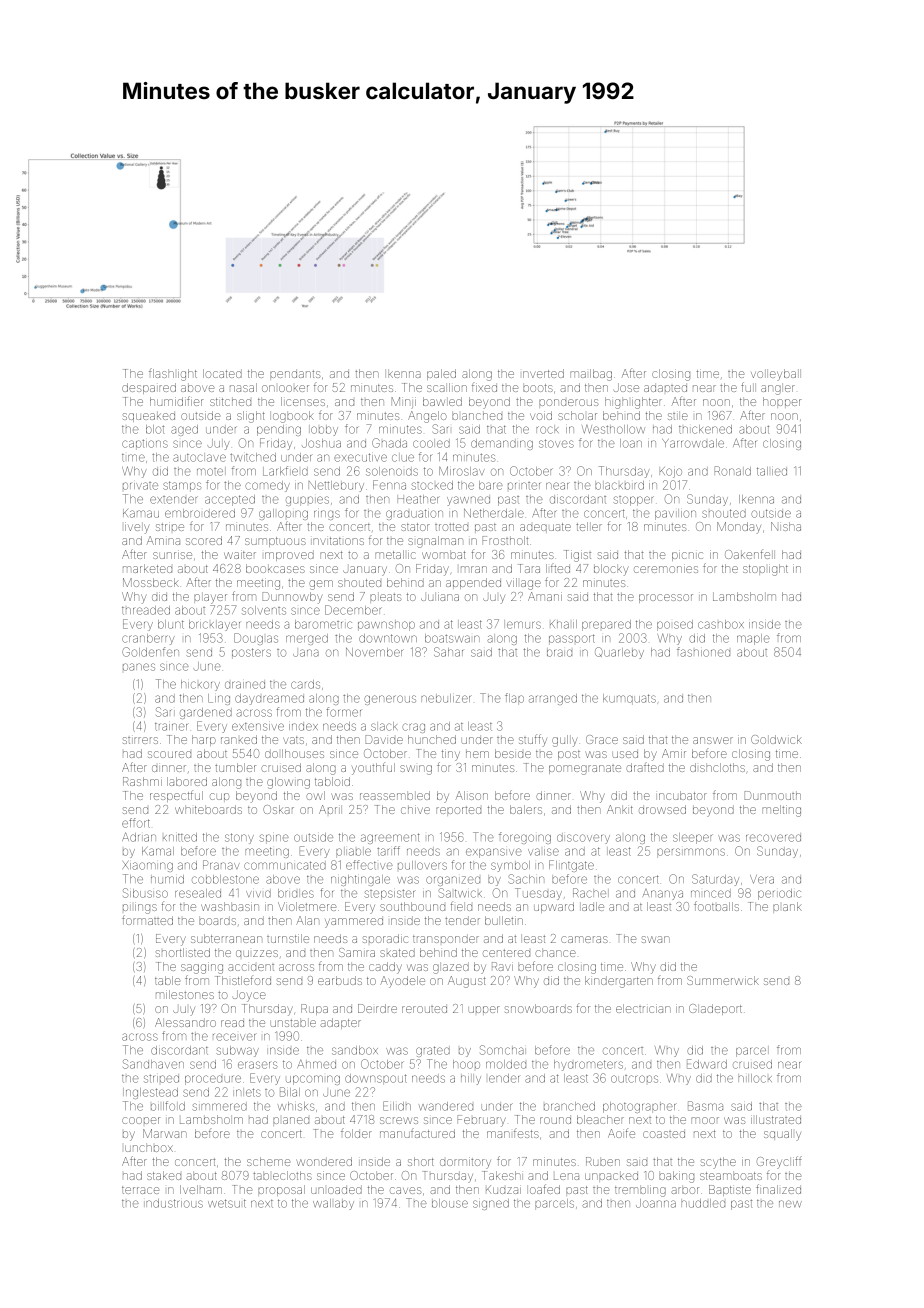 The image size is (924, 1308). I want to click on tumbler, so click(235, 767).
